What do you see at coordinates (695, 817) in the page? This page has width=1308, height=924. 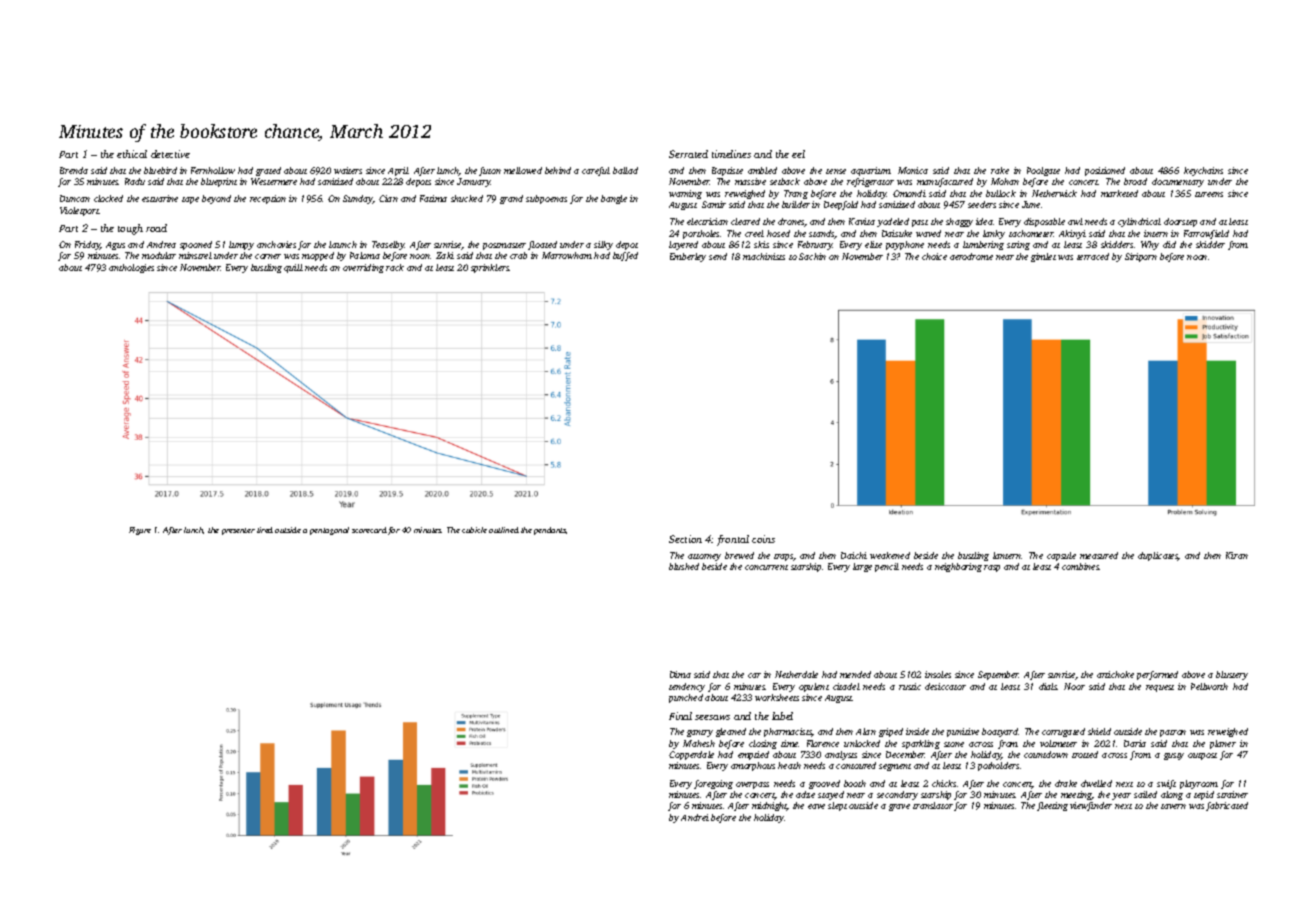 I see `Andrei` at bounding box center [695, 817].
